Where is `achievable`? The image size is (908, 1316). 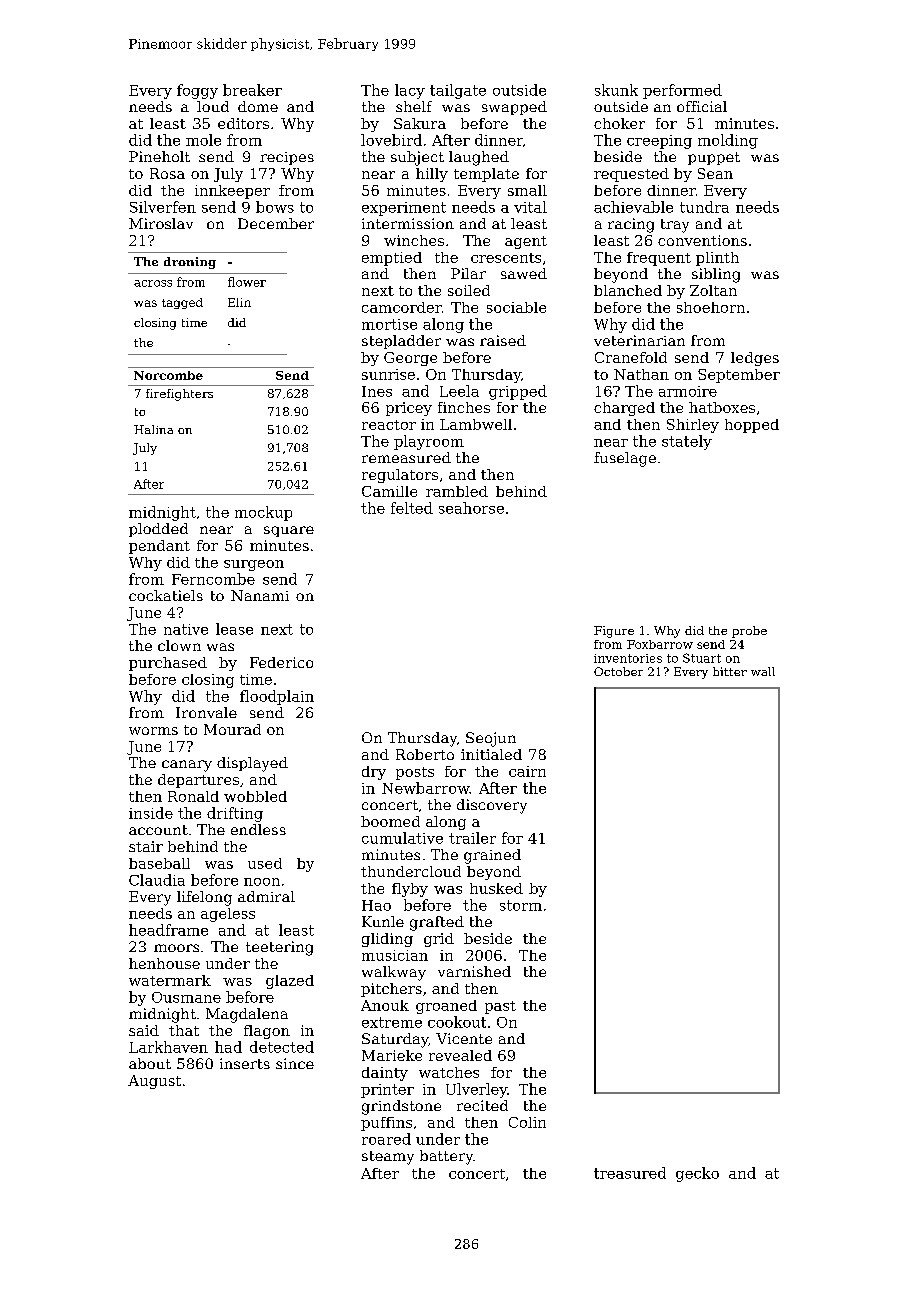
achievable is located at coordinates (633, 207).
